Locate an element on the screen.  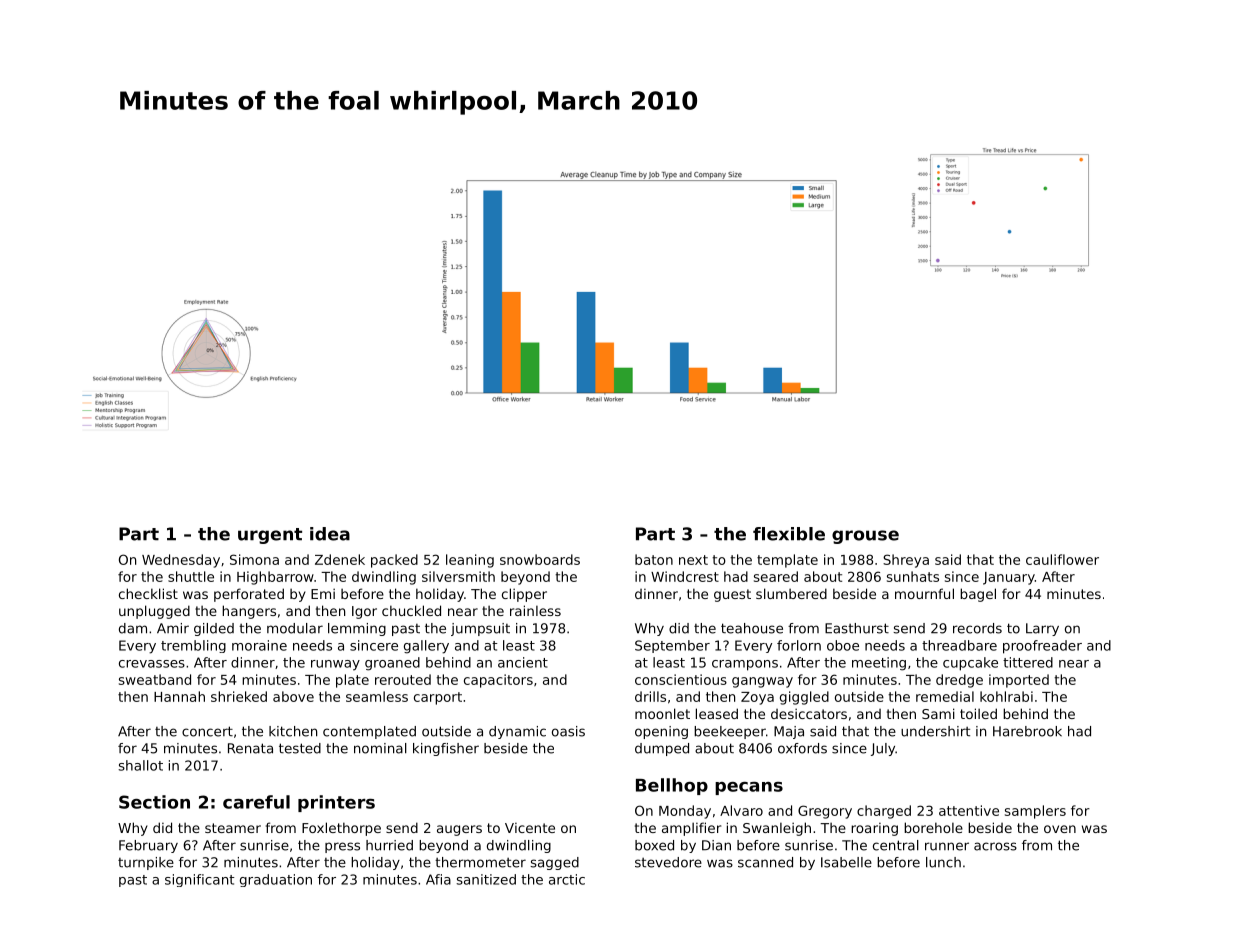
meeting is located at coordinates (879, 664).
